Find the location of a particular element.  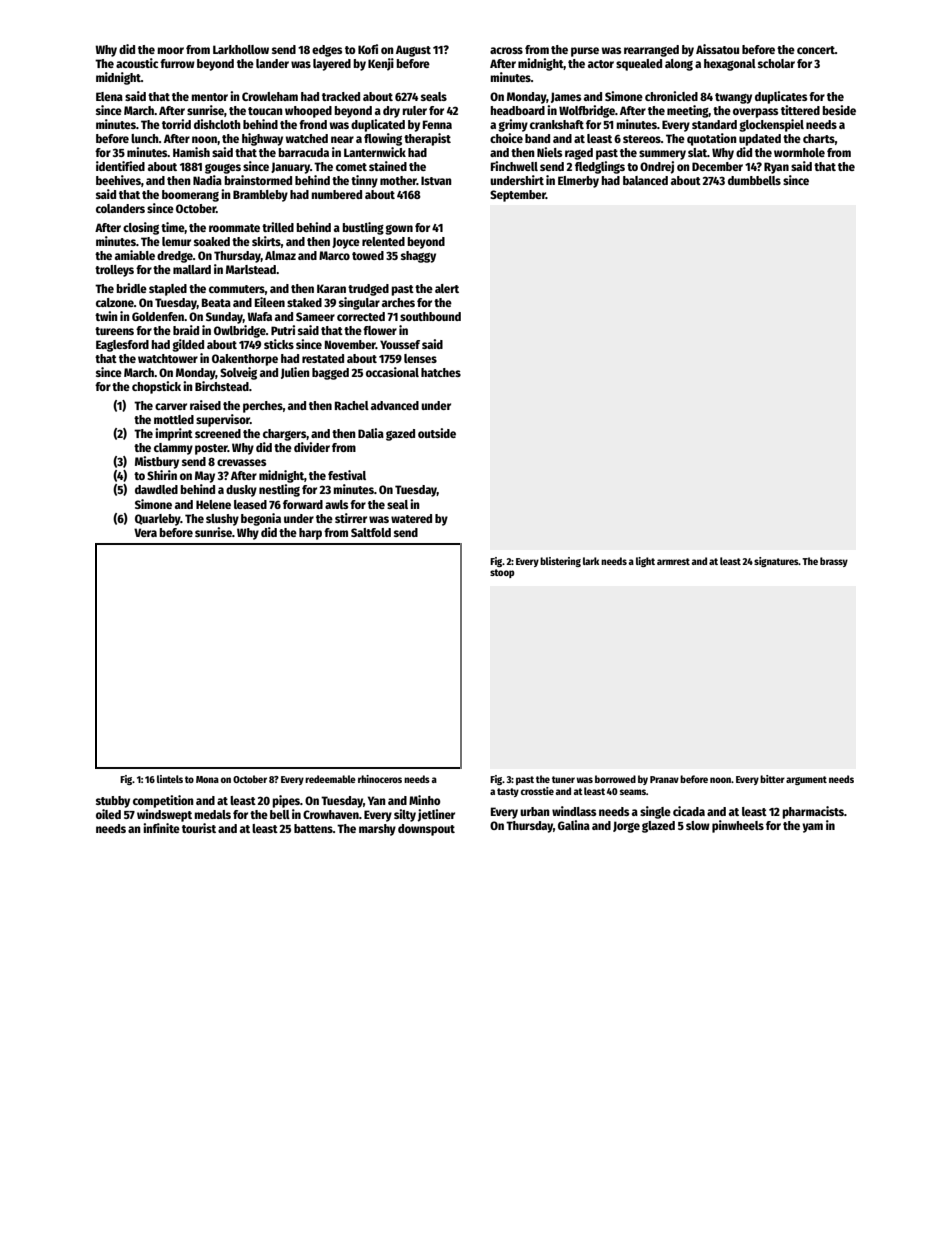

Aissatou is located at coordinates (717, 49).
